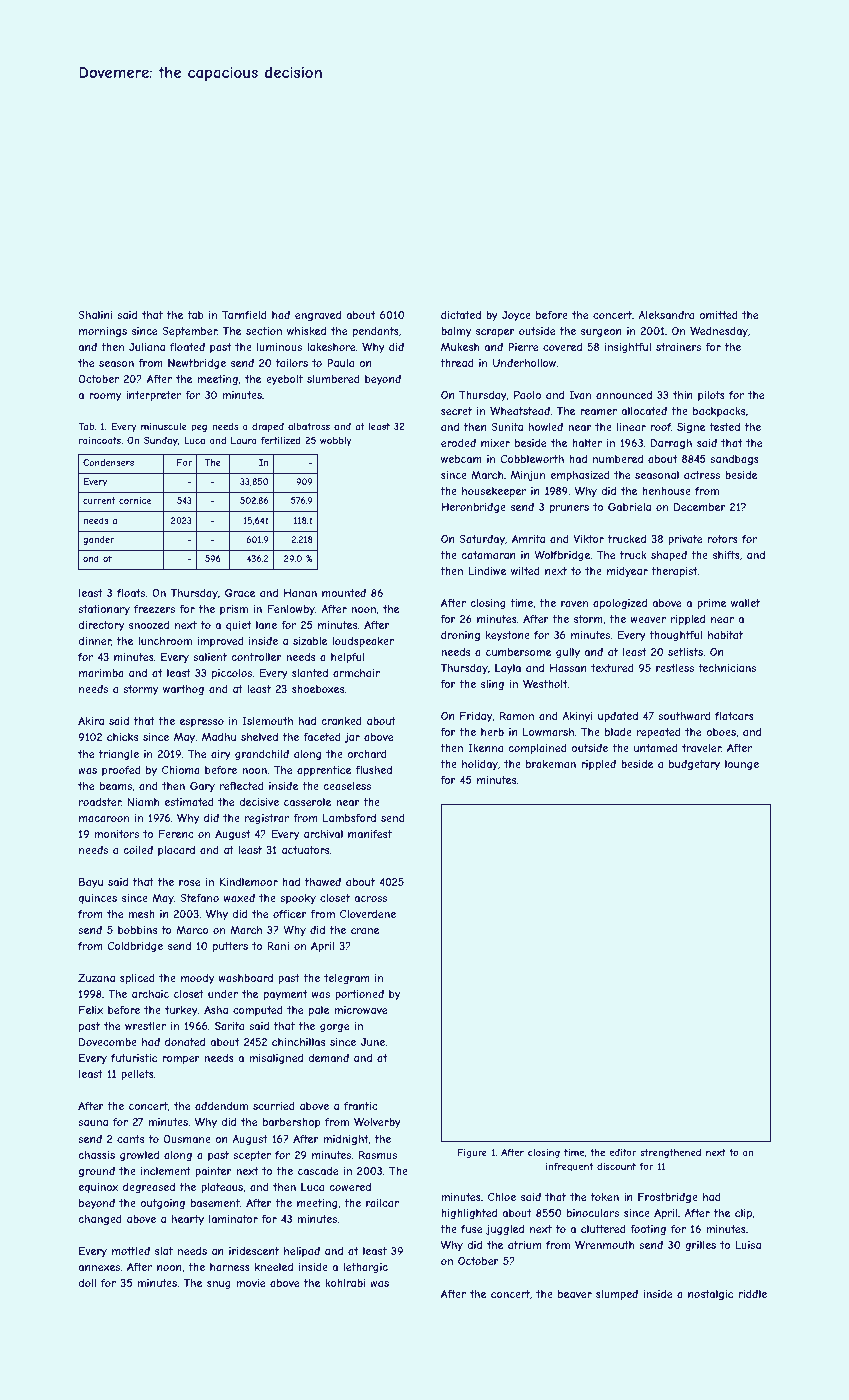 This image has height=1400, width=849. What do you see at coordinates (742, 765) in the image?
I see `lounge` at bounding box center [742, 765].
